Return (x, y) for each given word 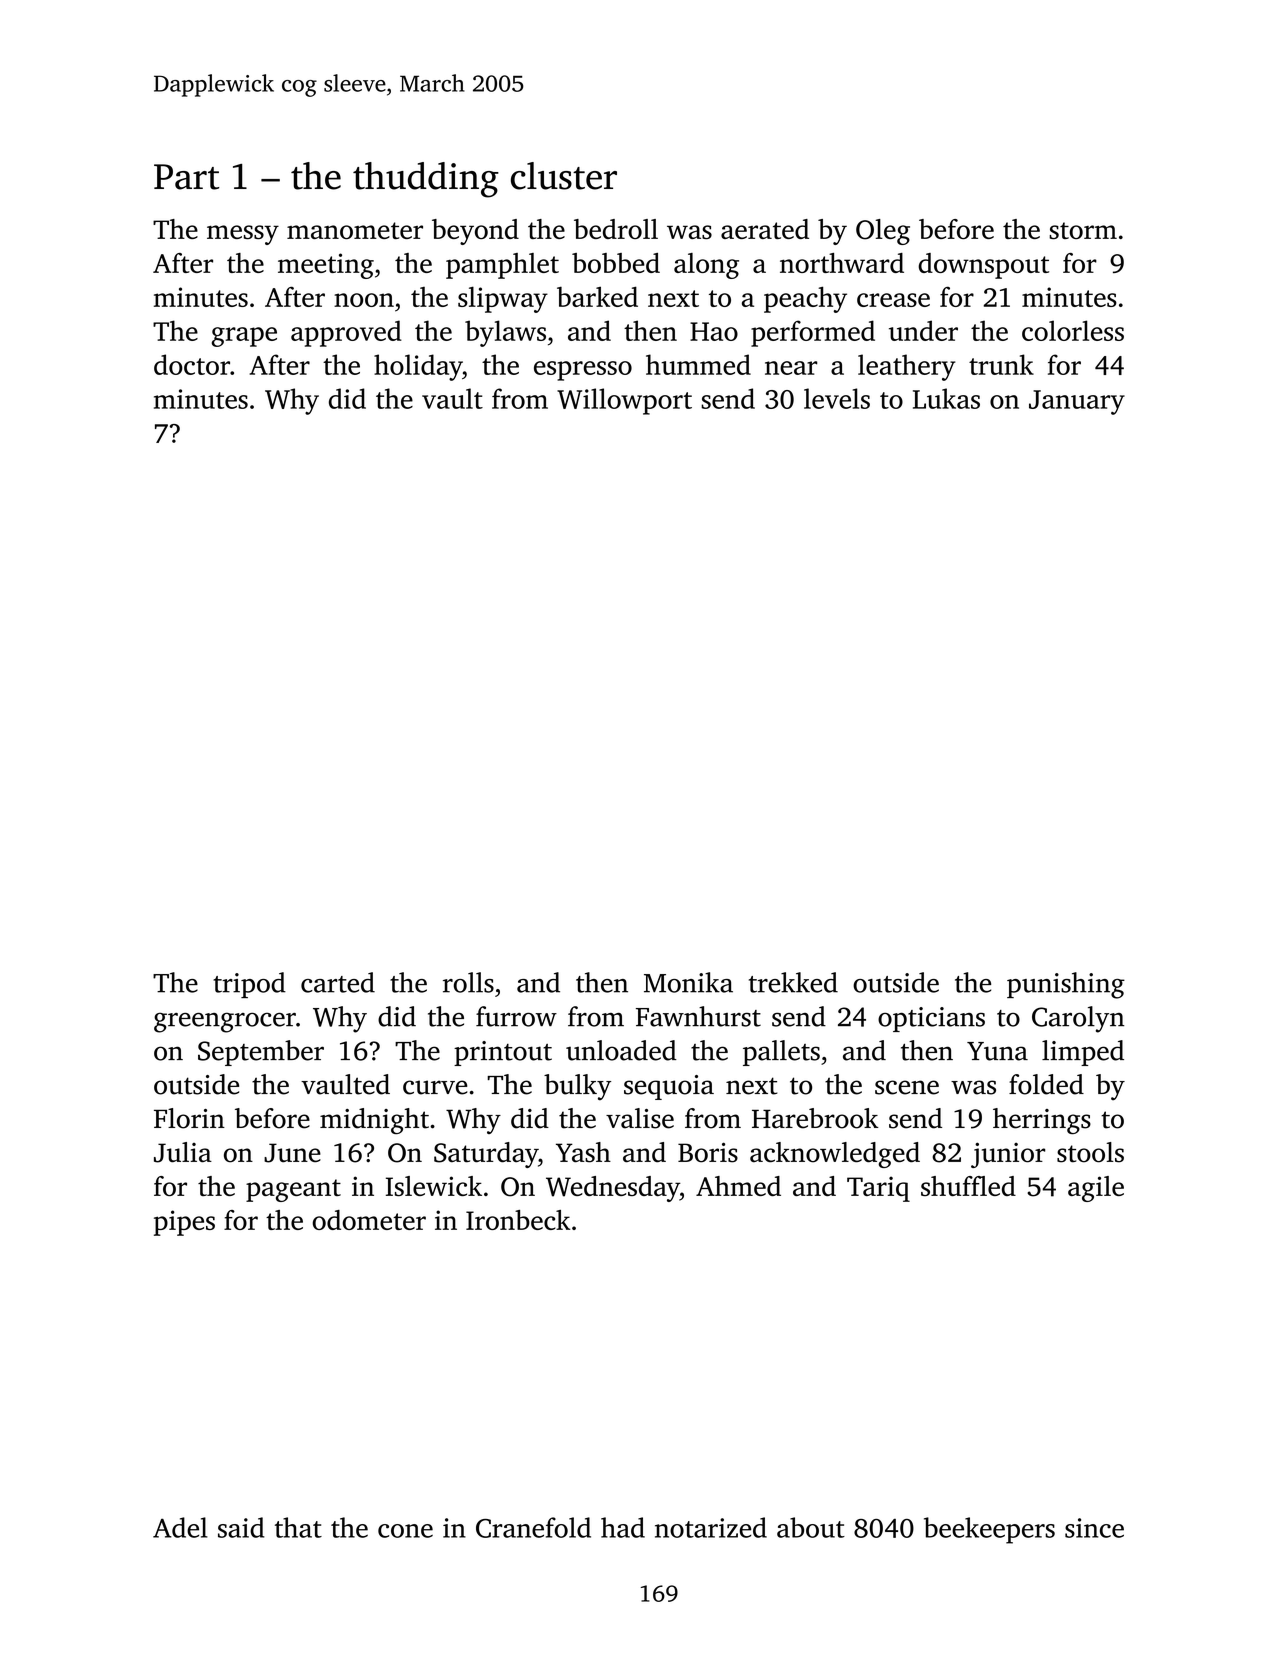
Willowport (624, 401)
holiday (418, 367)
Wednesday (613, 1189)
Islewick (434, 1186)
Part (186, 177)
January (1077, 402)
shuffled (968, 1186)
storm (1083, 230)
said (241, 1527)
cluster (564, 176)
